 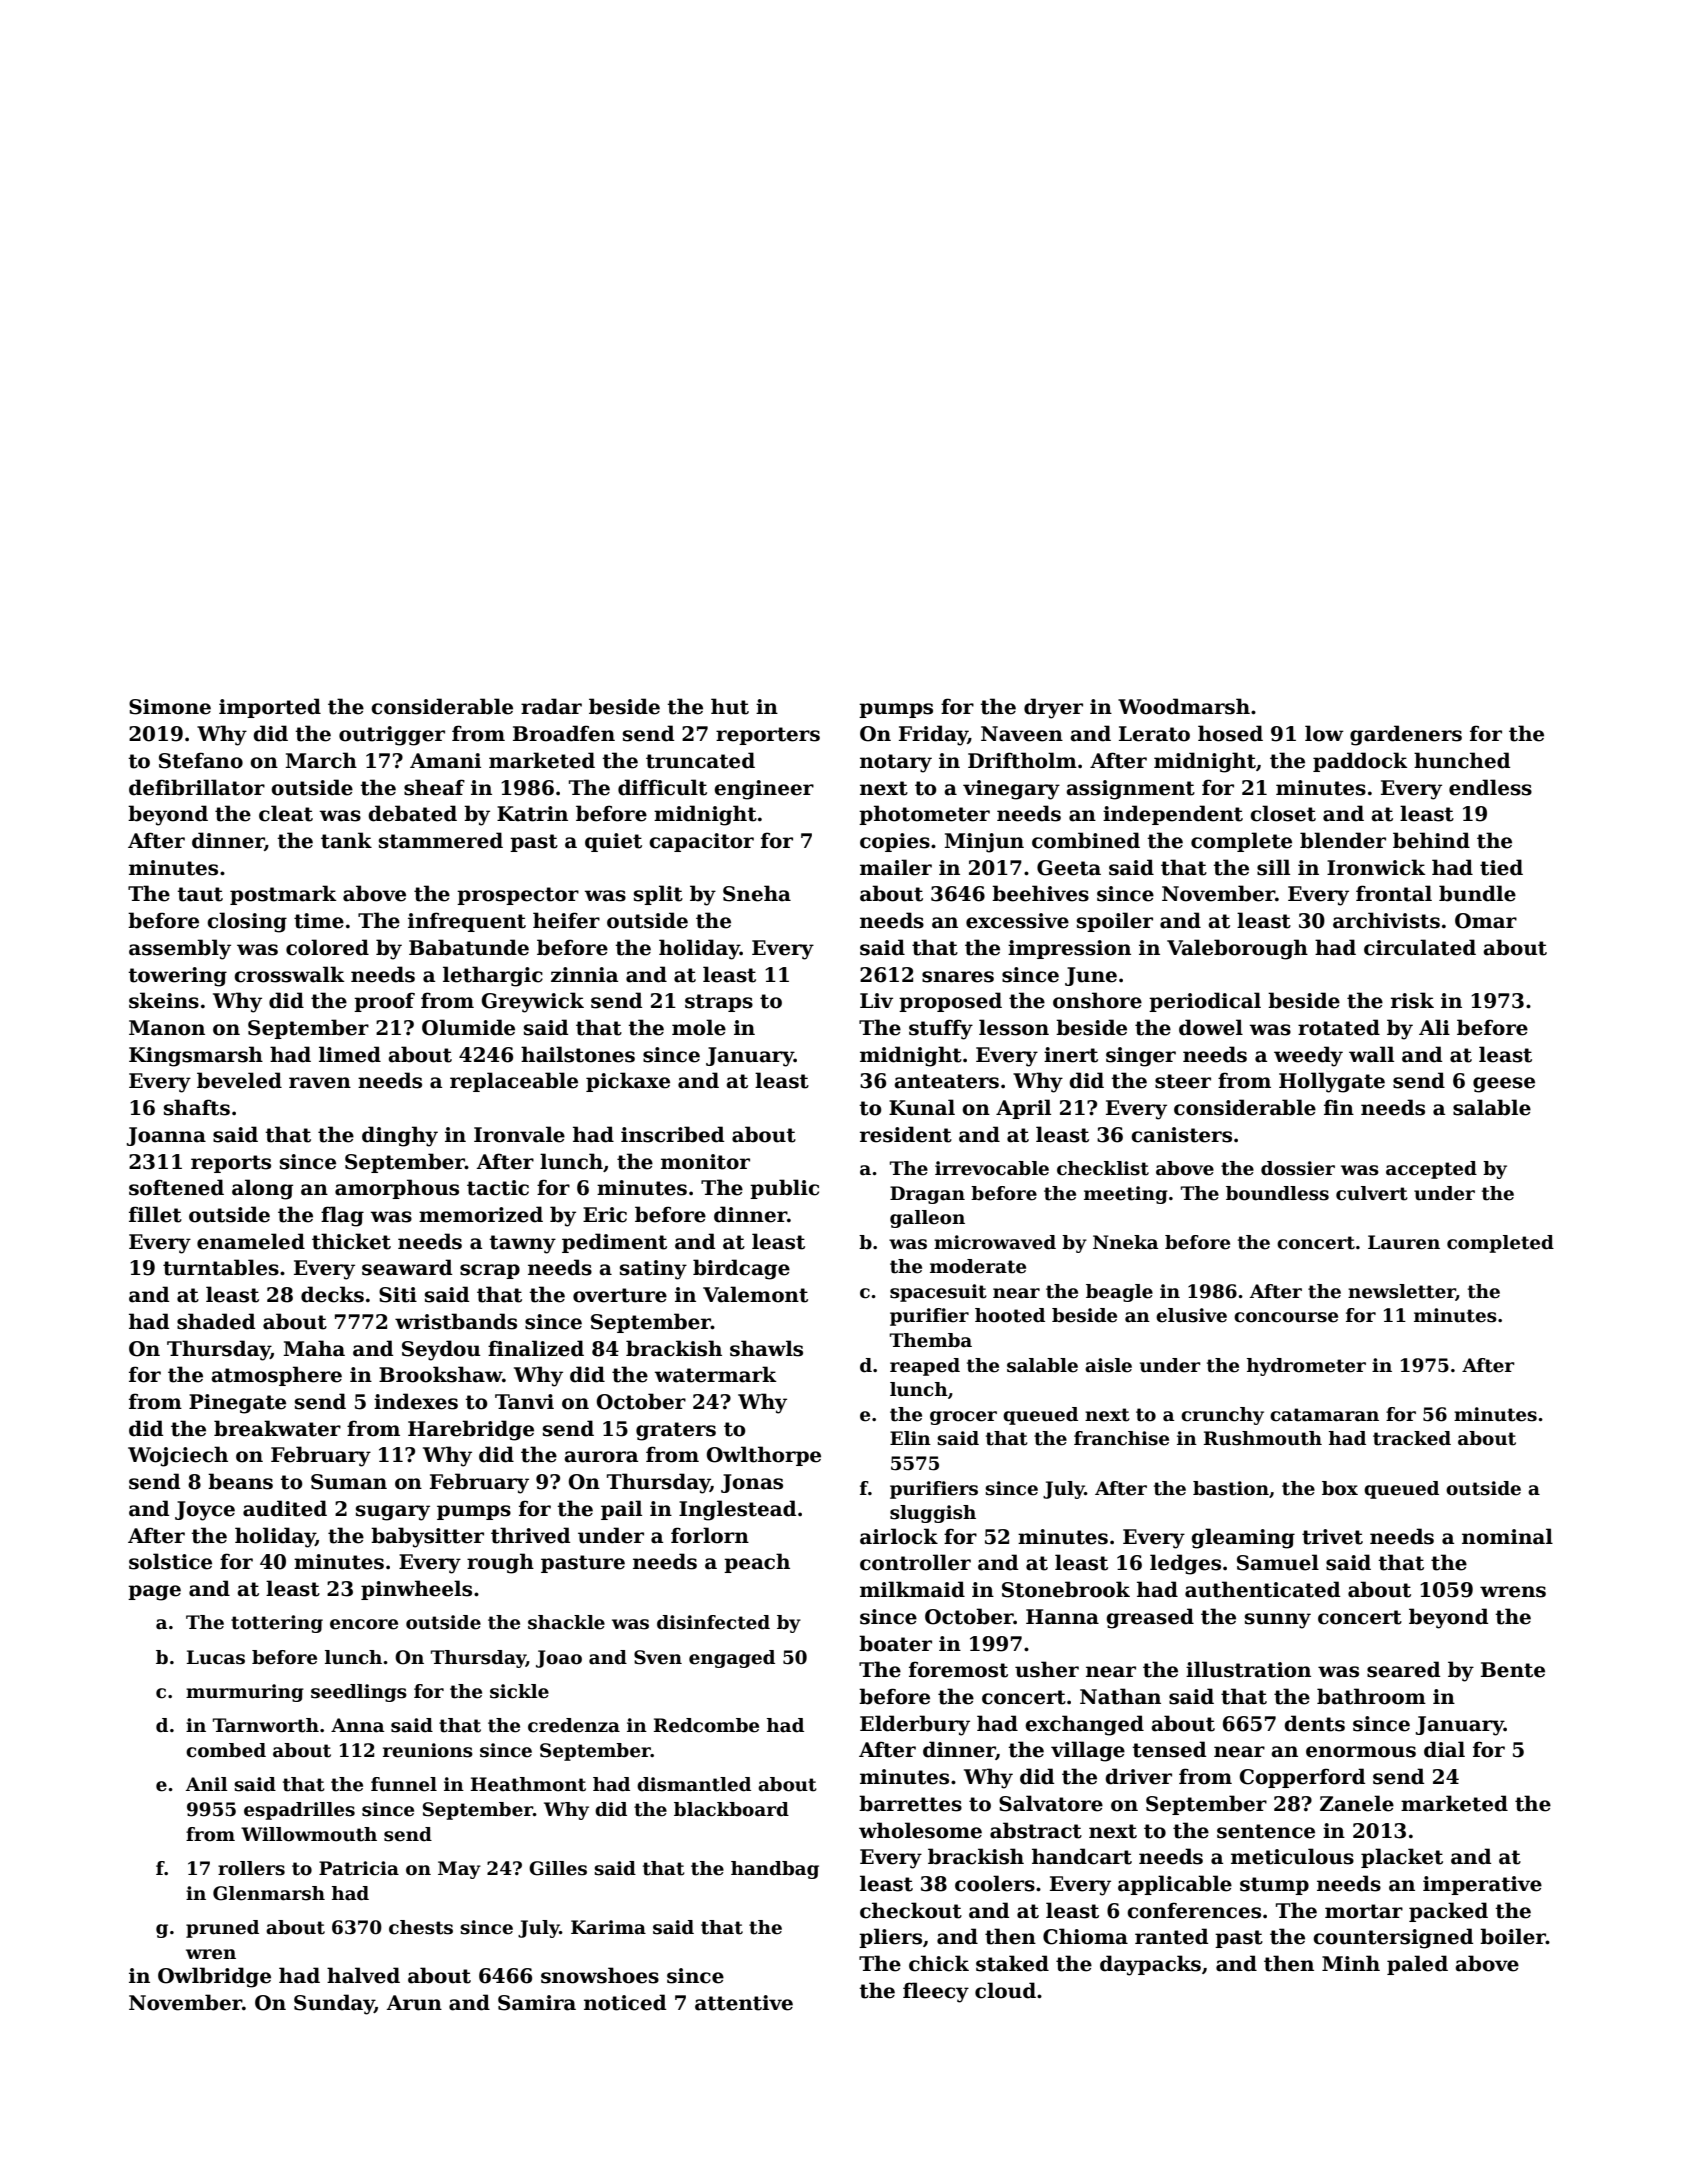 What do you see at coordinates (200, 894) in the screenshot?
I see `taut` at bounding box center [200, 894].
